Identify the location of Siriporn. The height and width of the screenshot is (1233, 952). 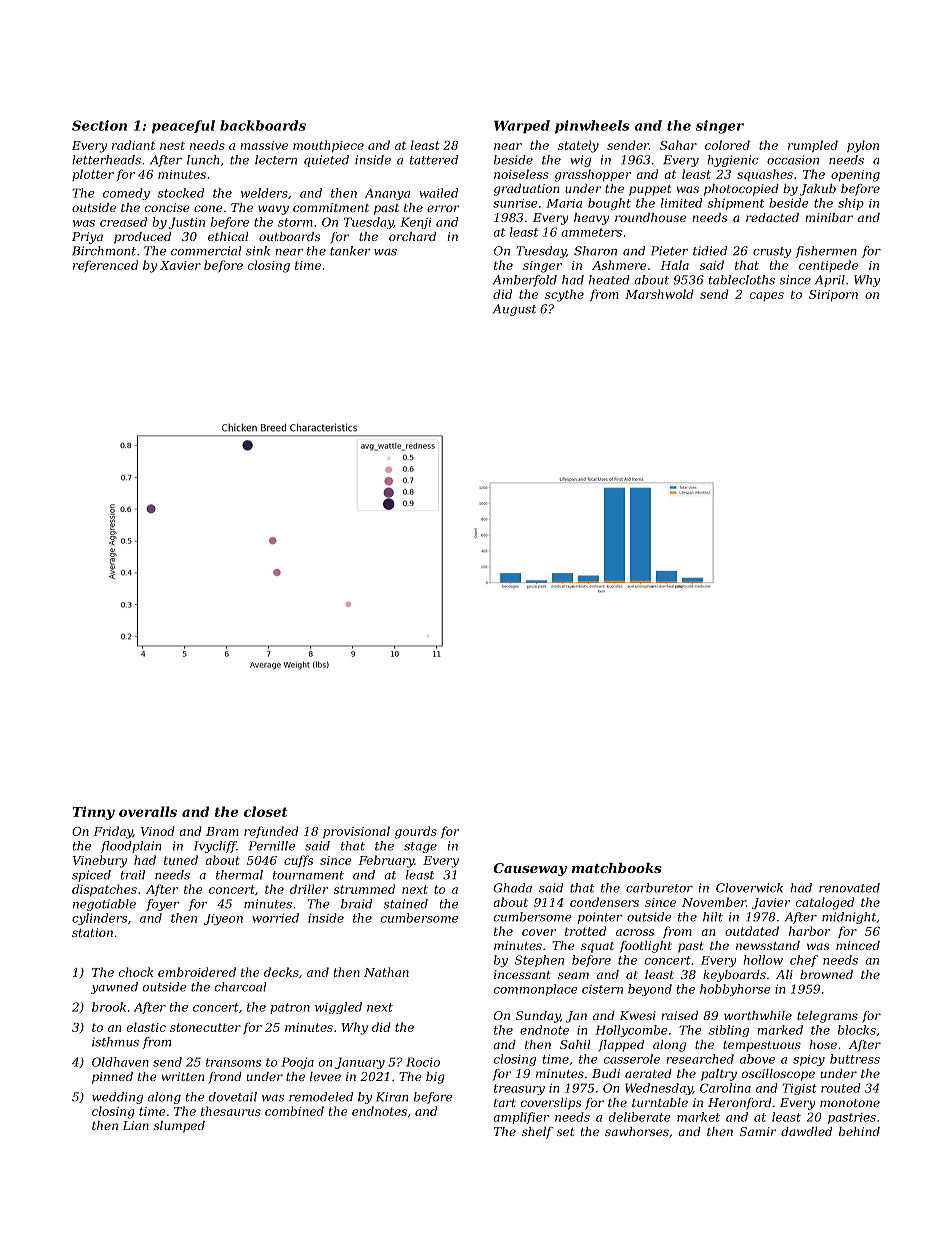
(833, 295).
